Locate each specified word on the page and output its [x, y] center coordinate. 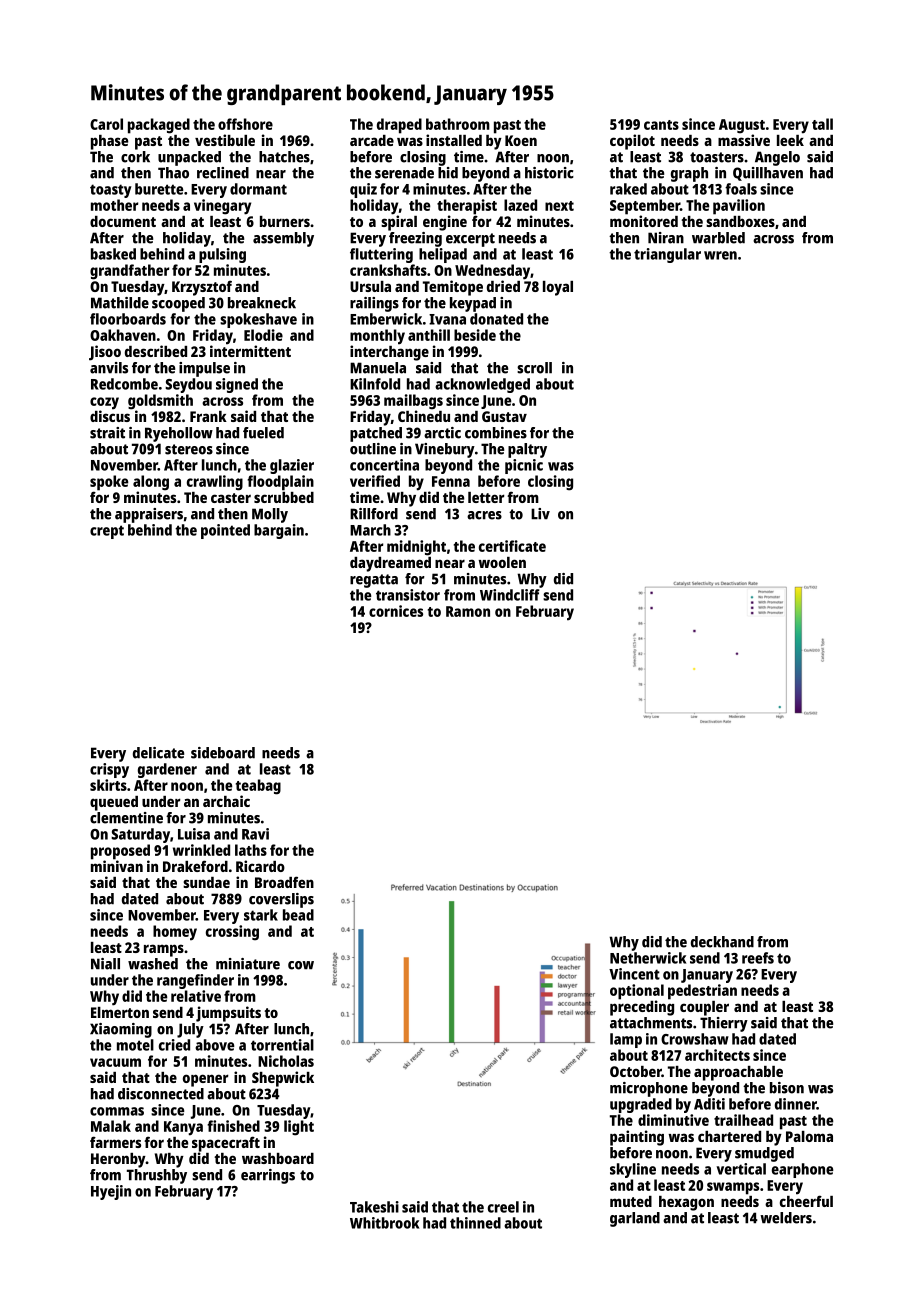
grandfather [129, 272]
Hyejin [111, 1192]
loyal [558, 288]
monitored [644, 221]
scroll [534, 368]
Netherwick [648, 958]
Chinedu [424, 416]
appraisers [149, 515]
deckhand [722, 942]
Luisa [194, 834]
